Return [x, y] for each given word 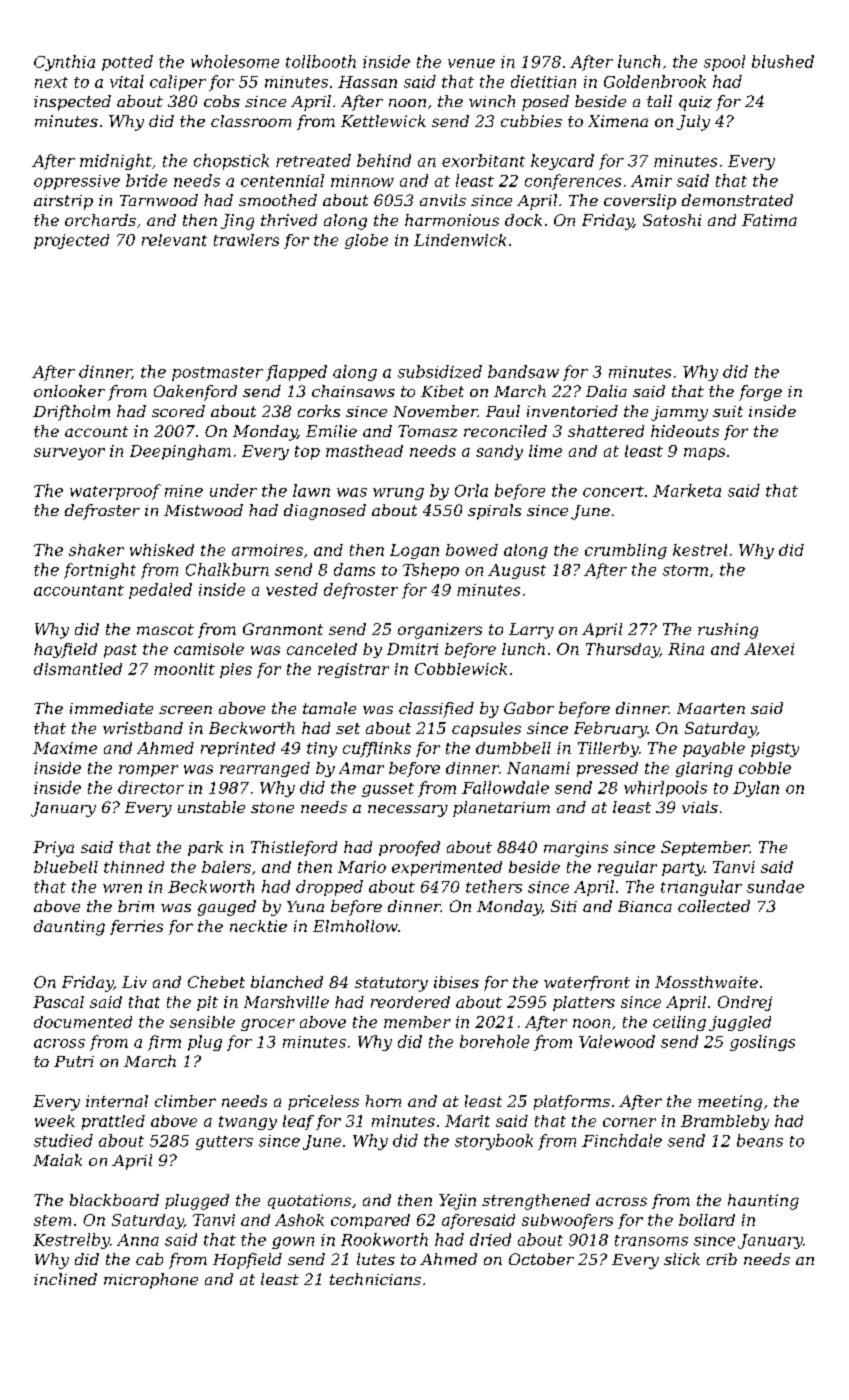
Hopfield [247, 1261]
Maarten [711, 708]
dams [354, 569]
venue [471, 63]
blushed [783, 61]
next [51, 82]
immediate [111, 708]
